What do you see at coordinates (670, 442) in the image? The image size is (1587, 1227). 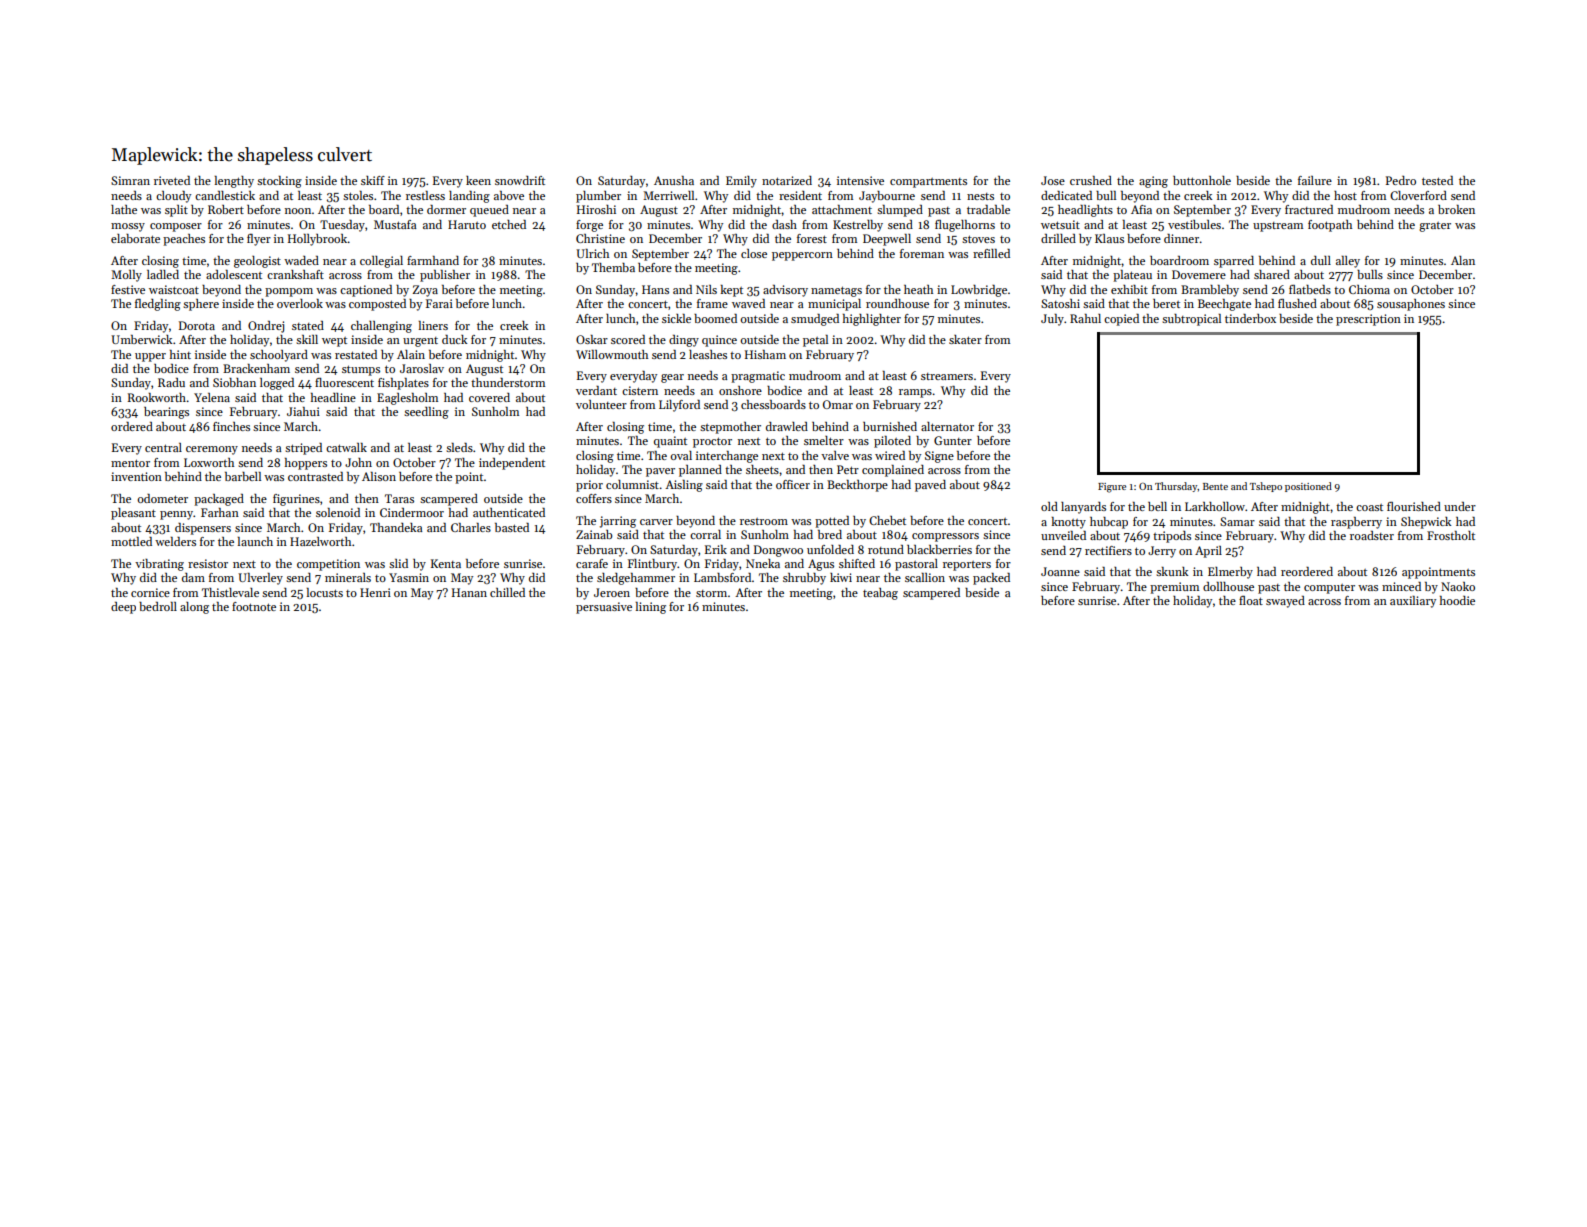 I see `quaint` at bounding box center [670, 442].
